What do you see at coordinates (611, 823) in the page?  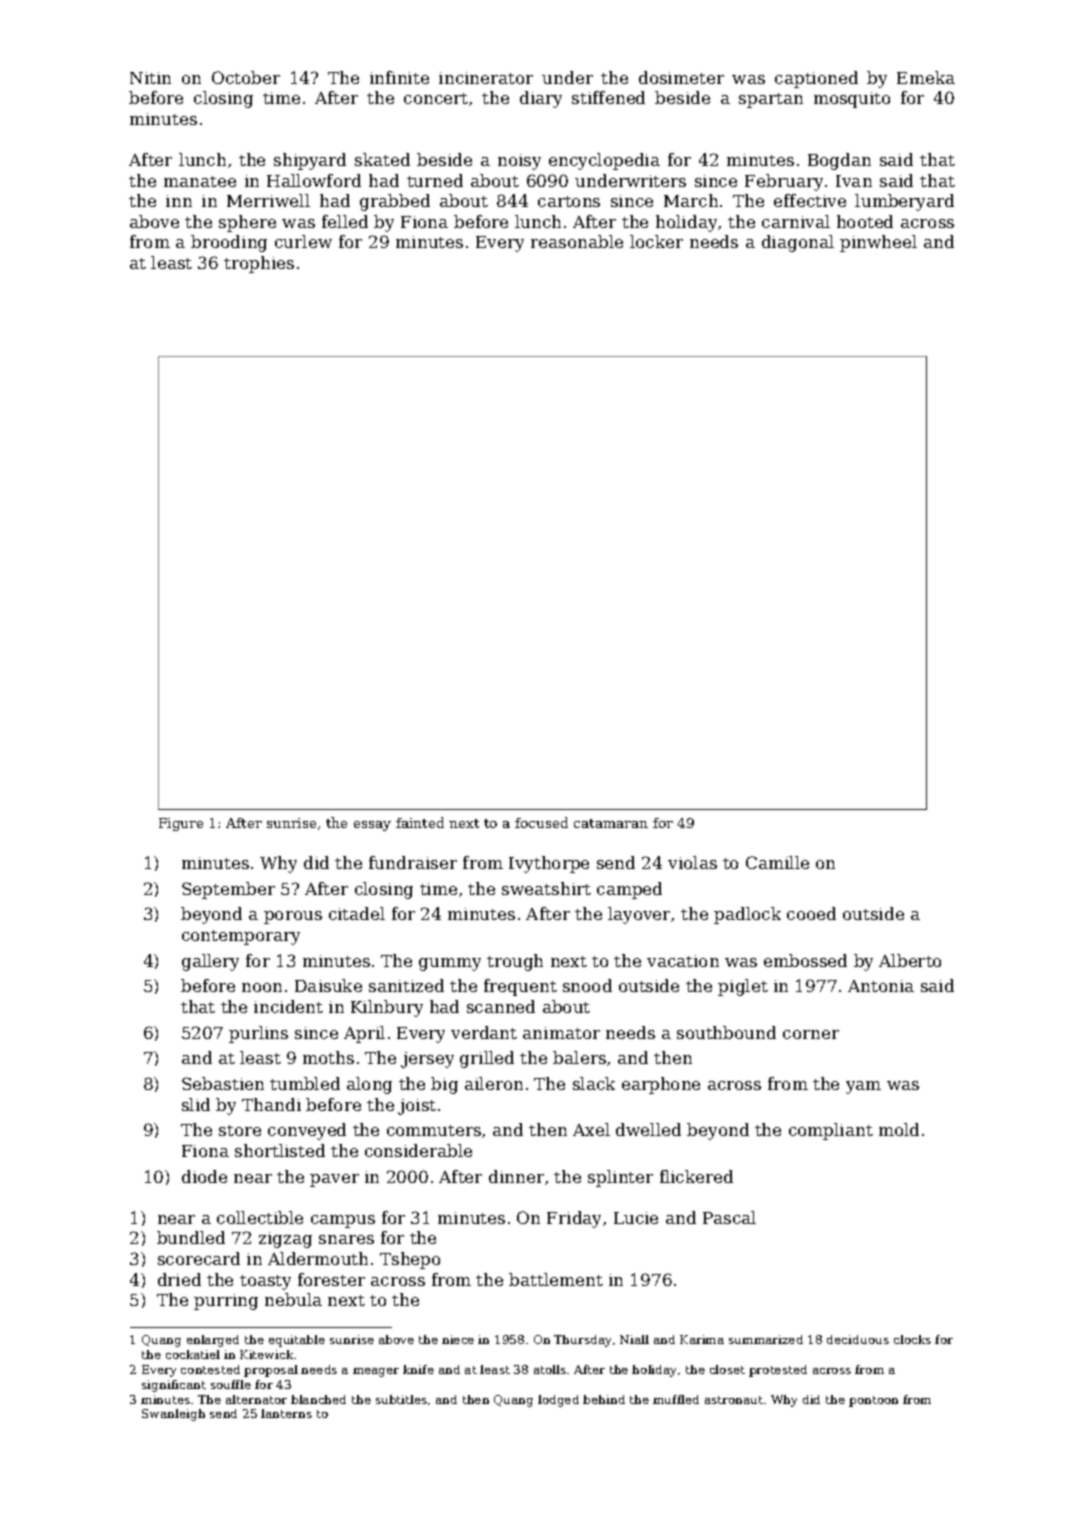 I see `catamaran` at bounding box center [611, 823].
